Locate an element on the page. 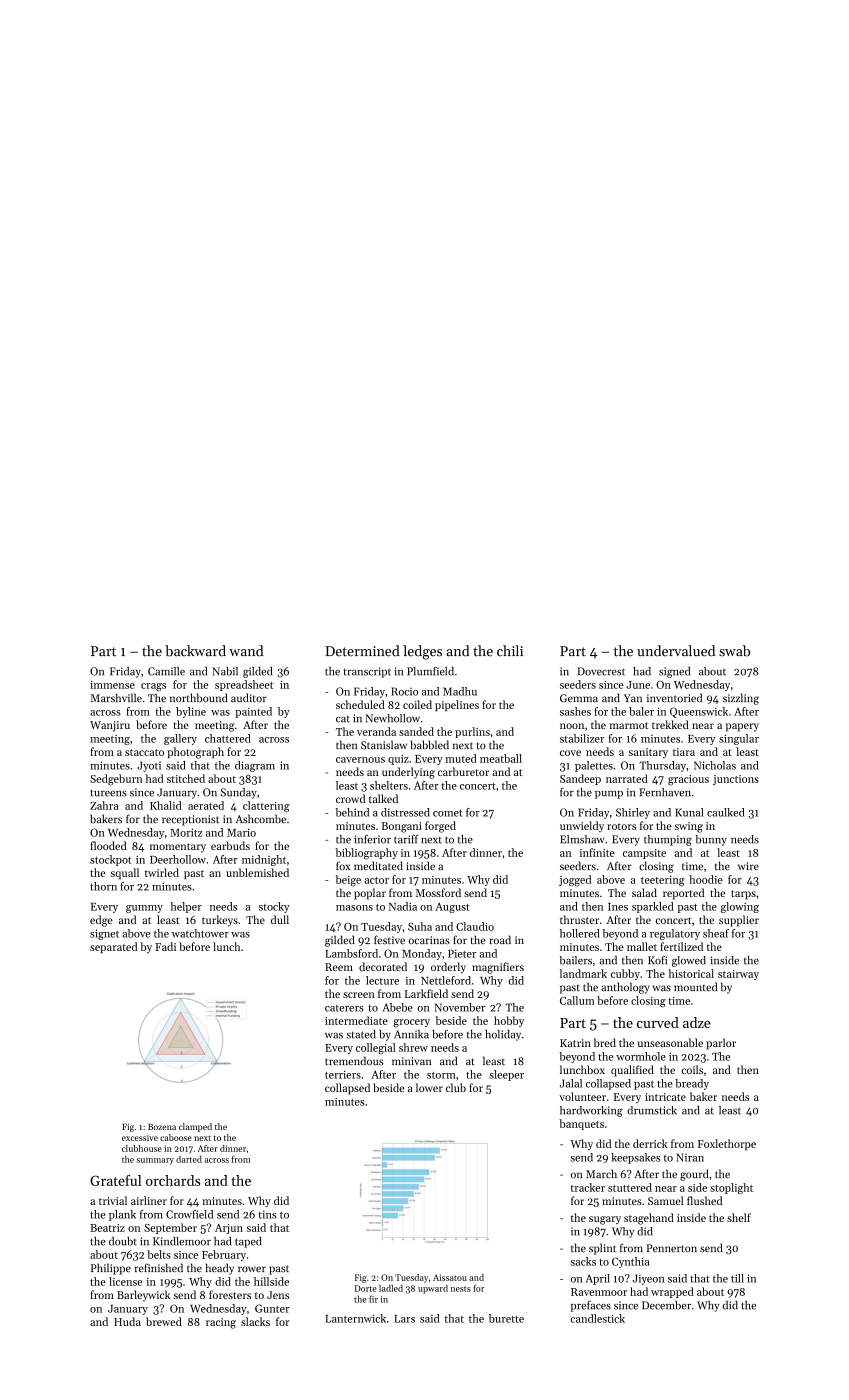 This document has width=849, height=1400. cubby is located at coordinates (625, 974).
